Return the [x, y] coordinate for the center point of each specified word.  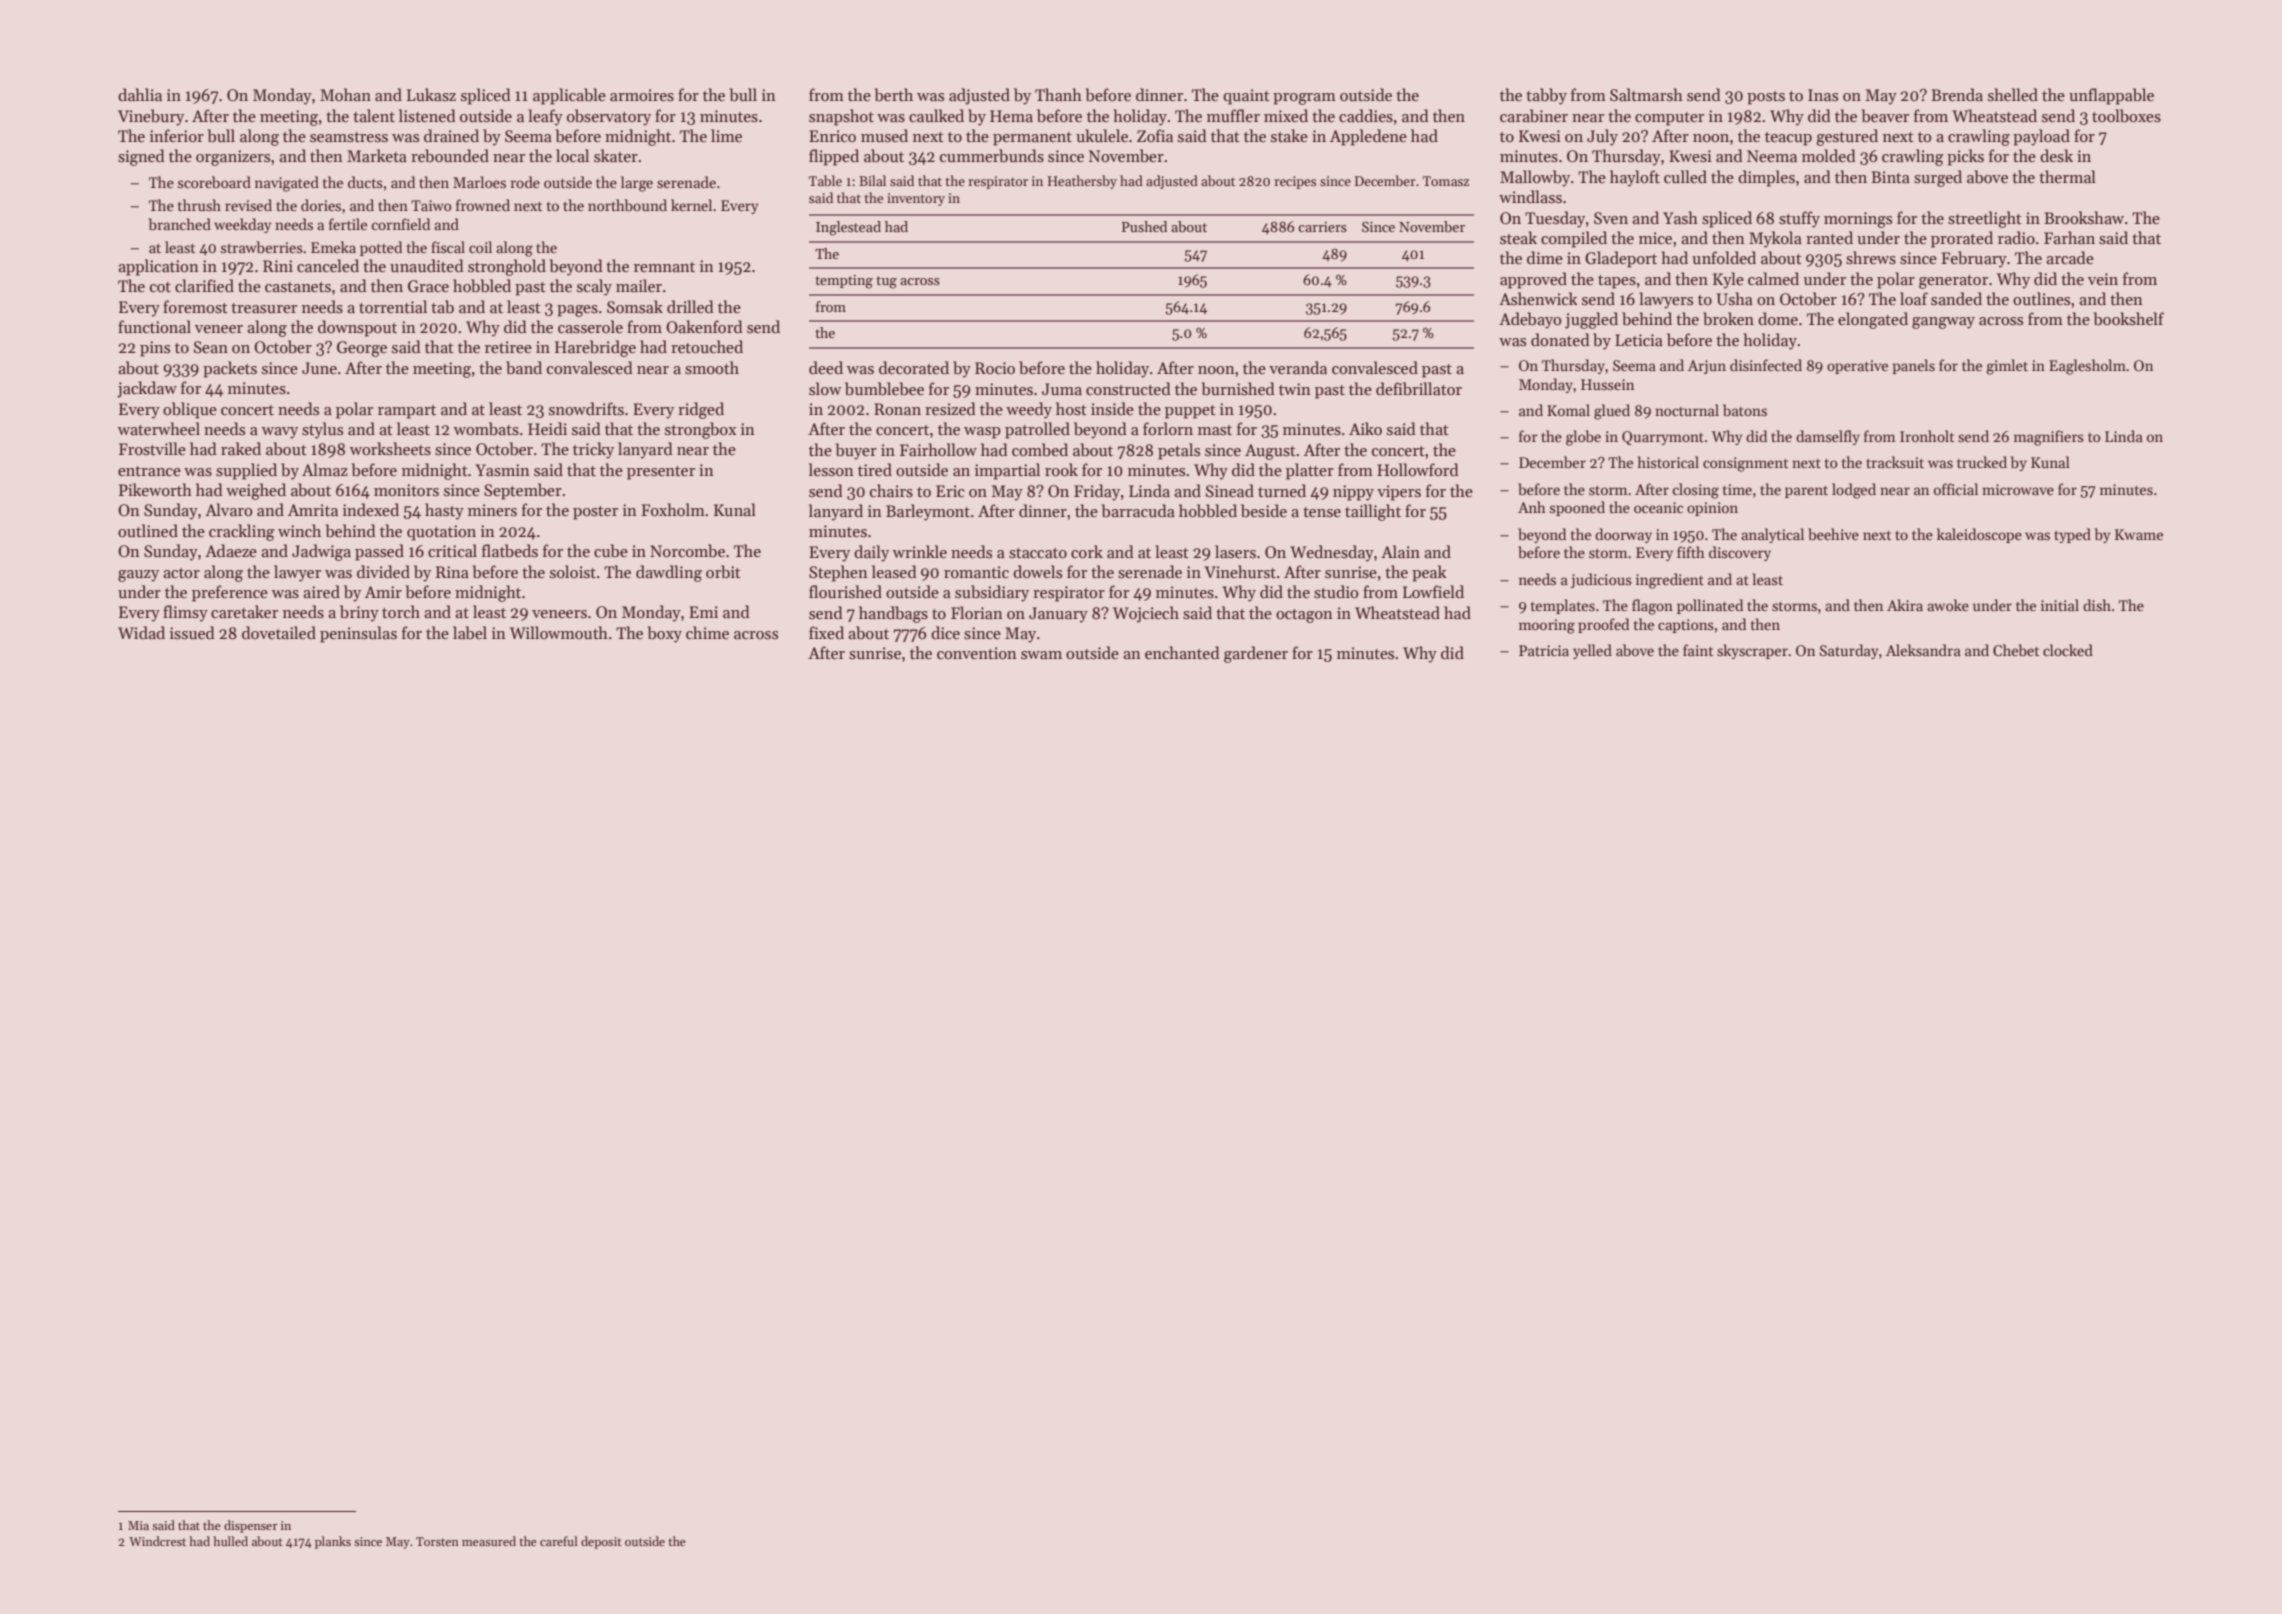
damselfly [1828, 437]
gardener [1256, 654]
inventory [916, 199]
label [470, 633]
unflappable [2111, 96]
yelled [1592, 651]
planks [333, 1542]
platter [1310, 471]
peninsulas [358, 634]
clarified [204, 285]
